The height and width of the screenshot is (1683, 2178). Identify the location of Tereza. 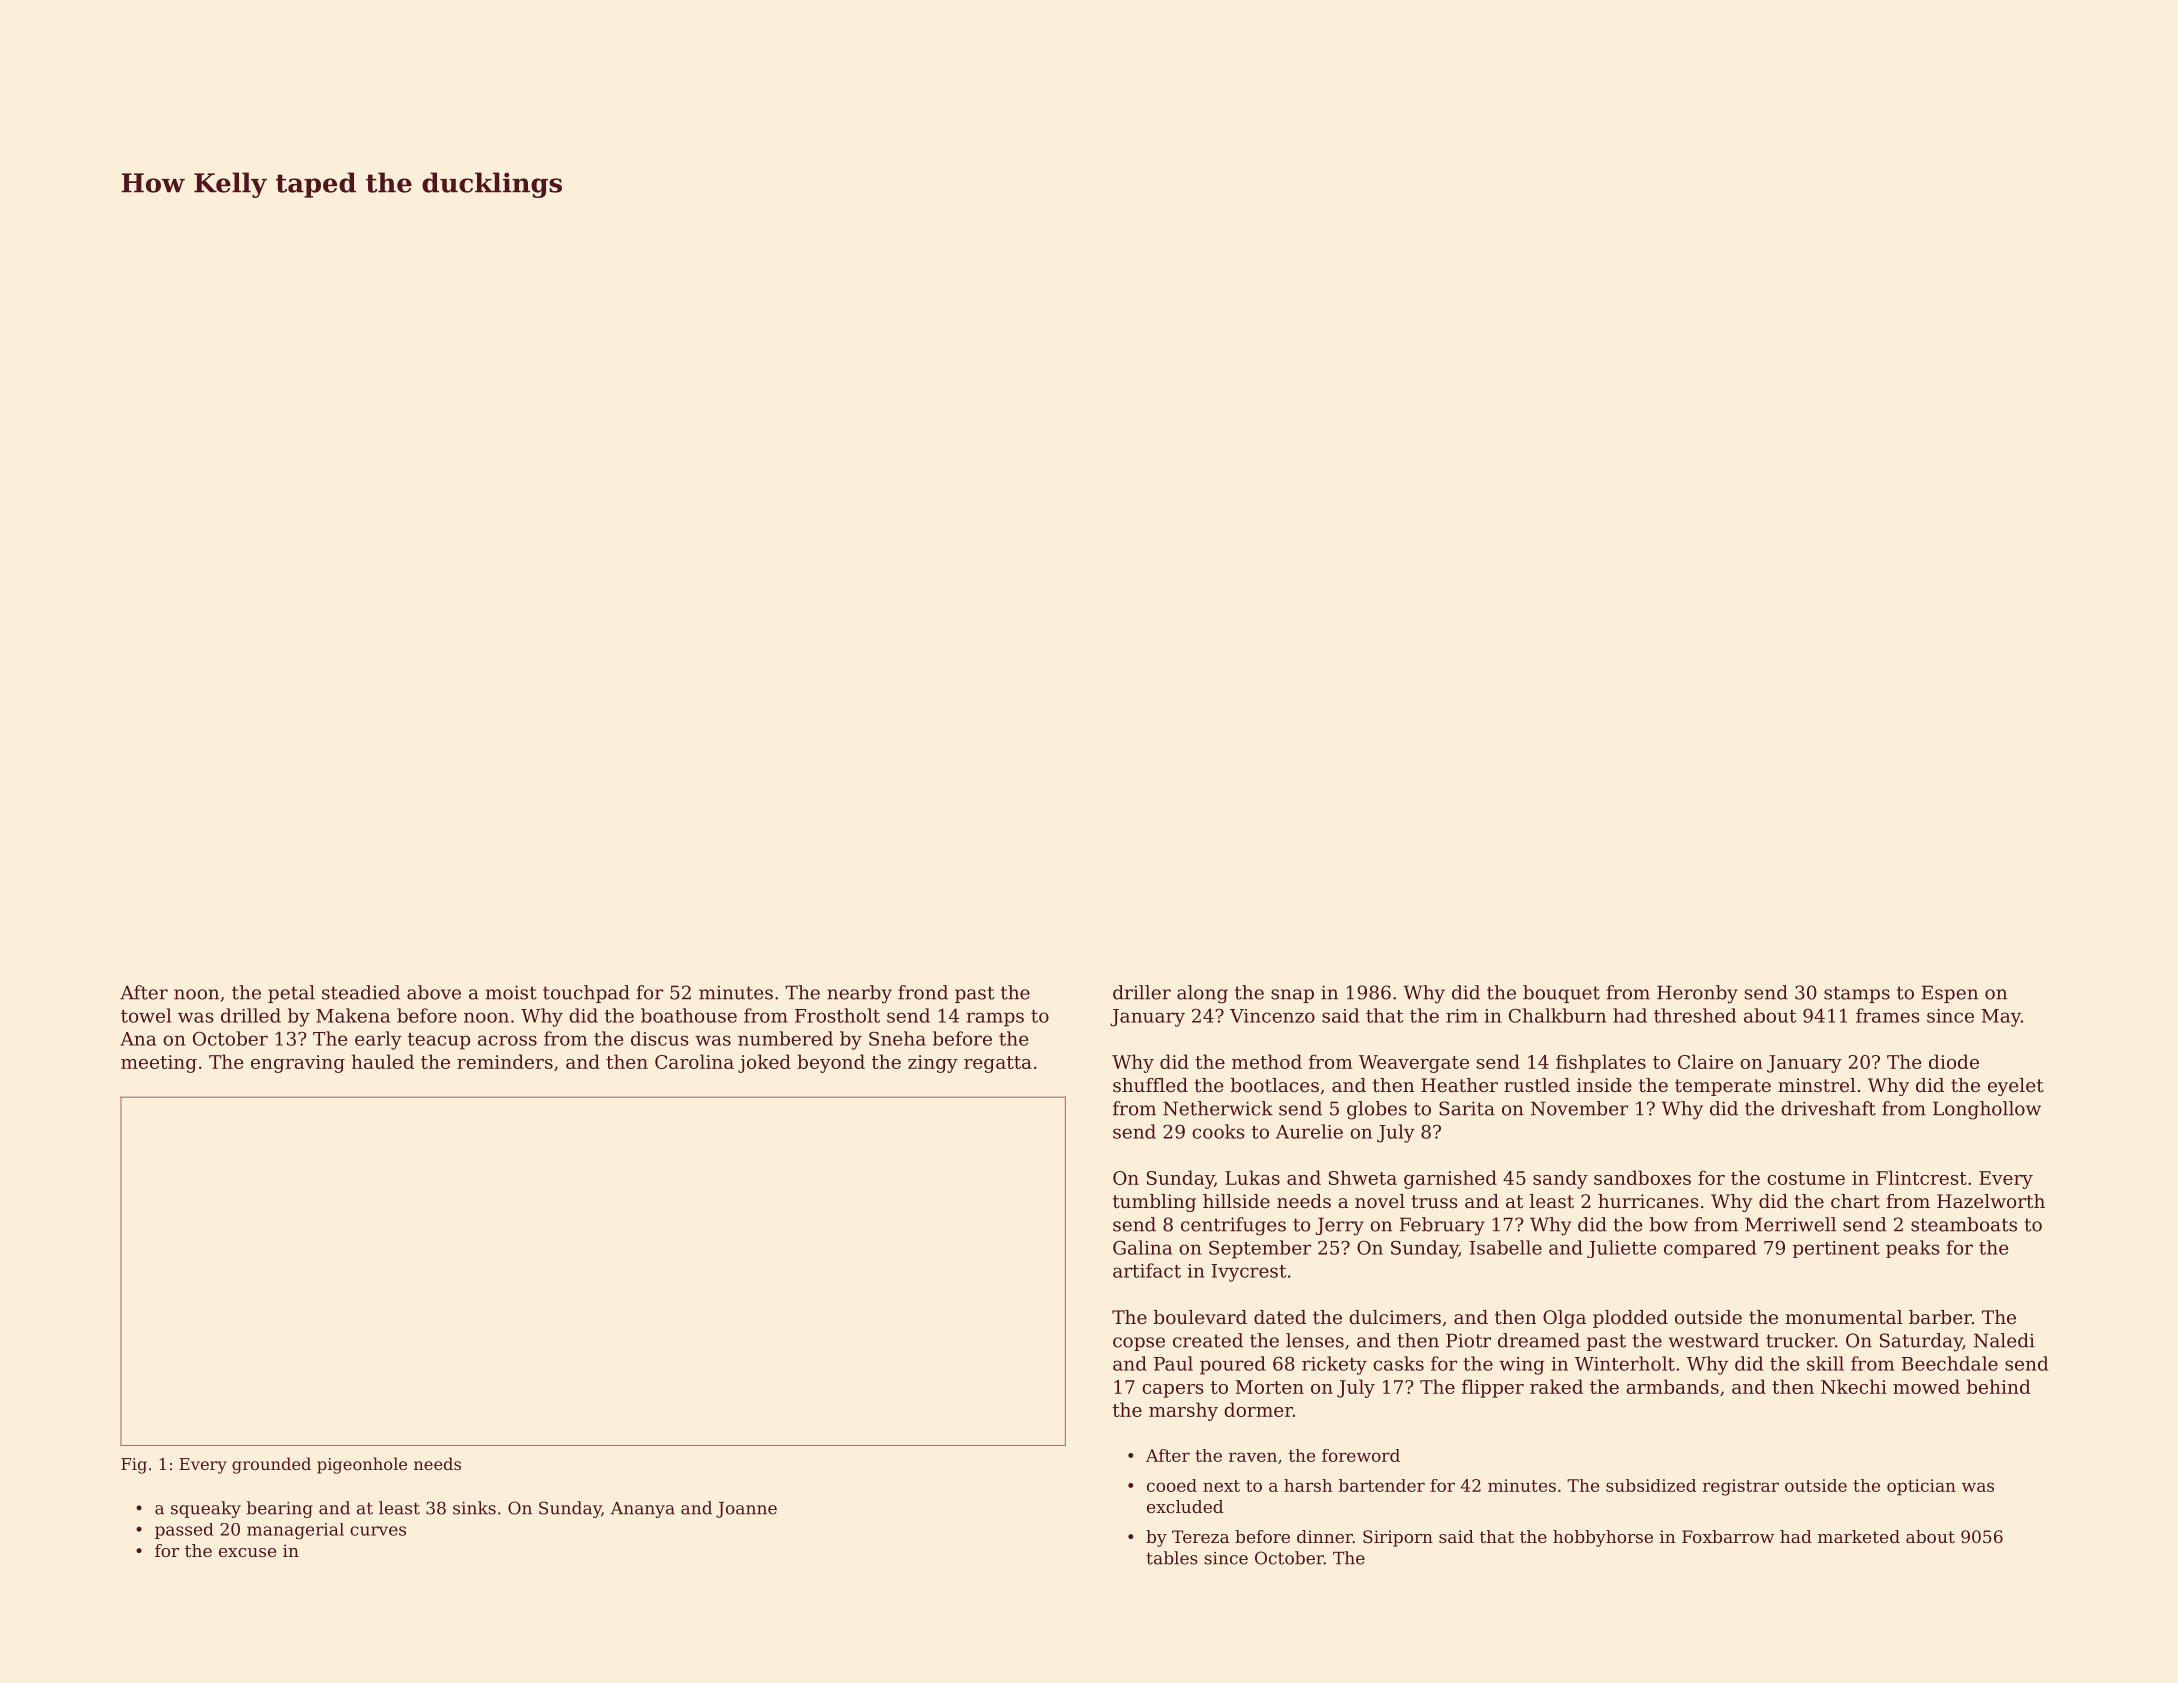
(1200, 1536).
